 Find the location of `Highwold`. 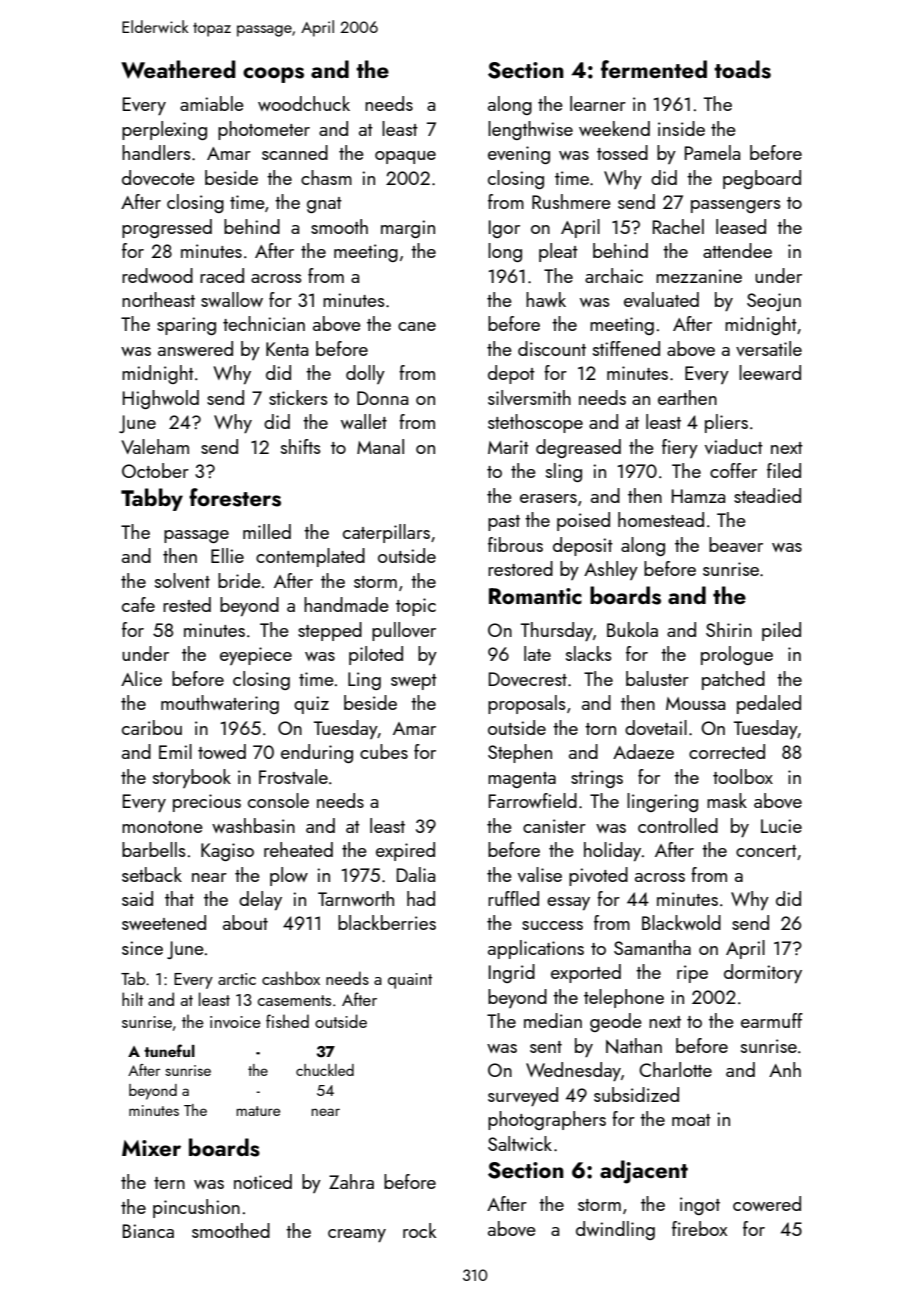

Highwold is located at coordinates (161, 399).
